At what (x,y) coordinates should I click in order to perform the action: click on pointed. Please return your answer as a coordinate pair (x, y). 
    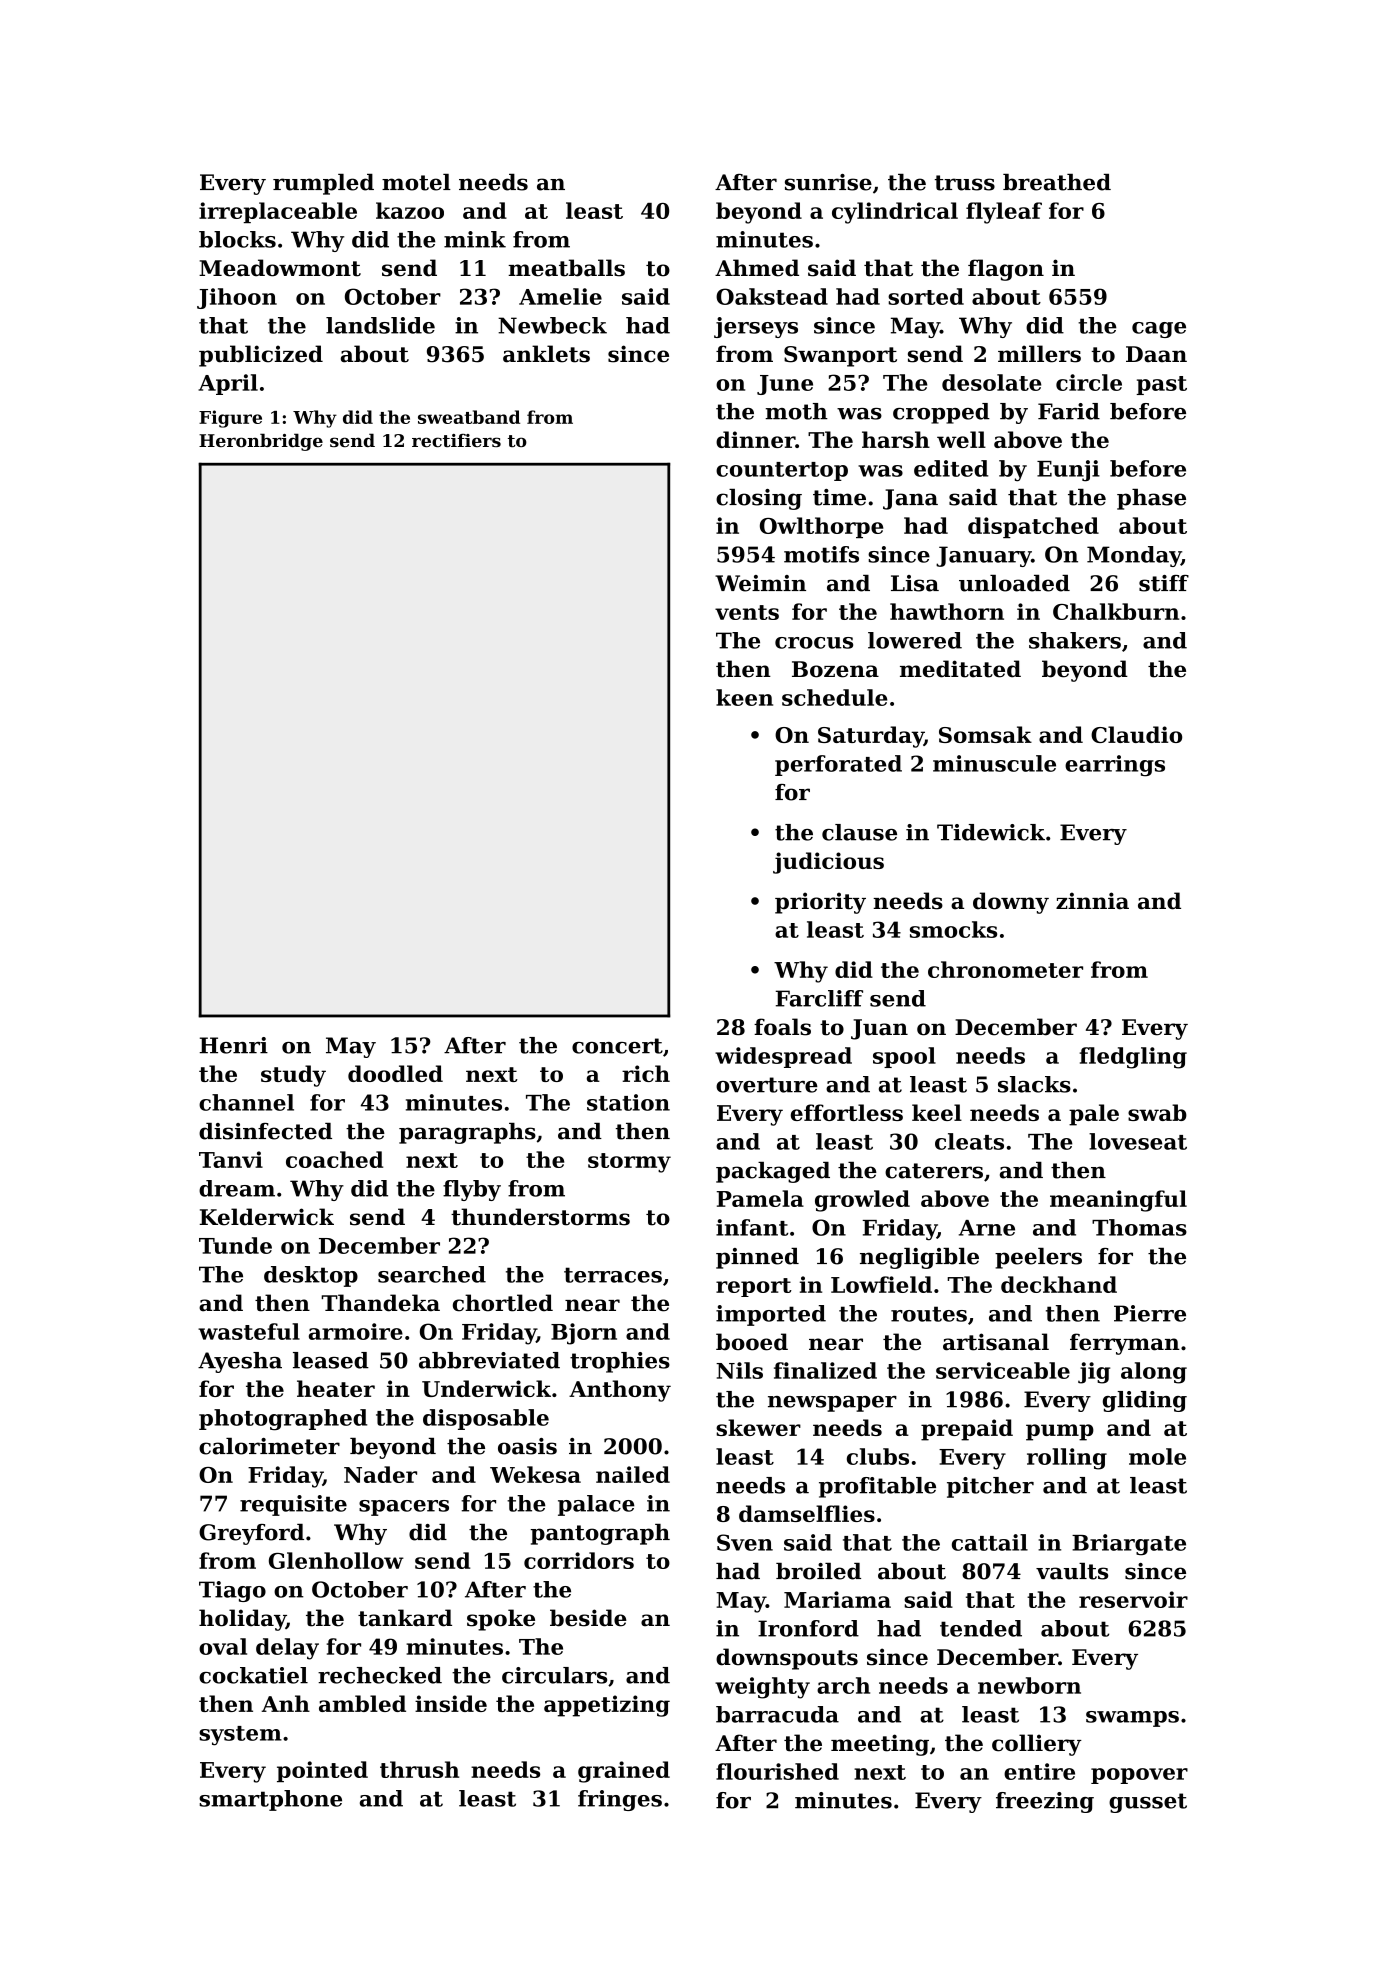
    Looking at the image, I should click on (322, 1771).
